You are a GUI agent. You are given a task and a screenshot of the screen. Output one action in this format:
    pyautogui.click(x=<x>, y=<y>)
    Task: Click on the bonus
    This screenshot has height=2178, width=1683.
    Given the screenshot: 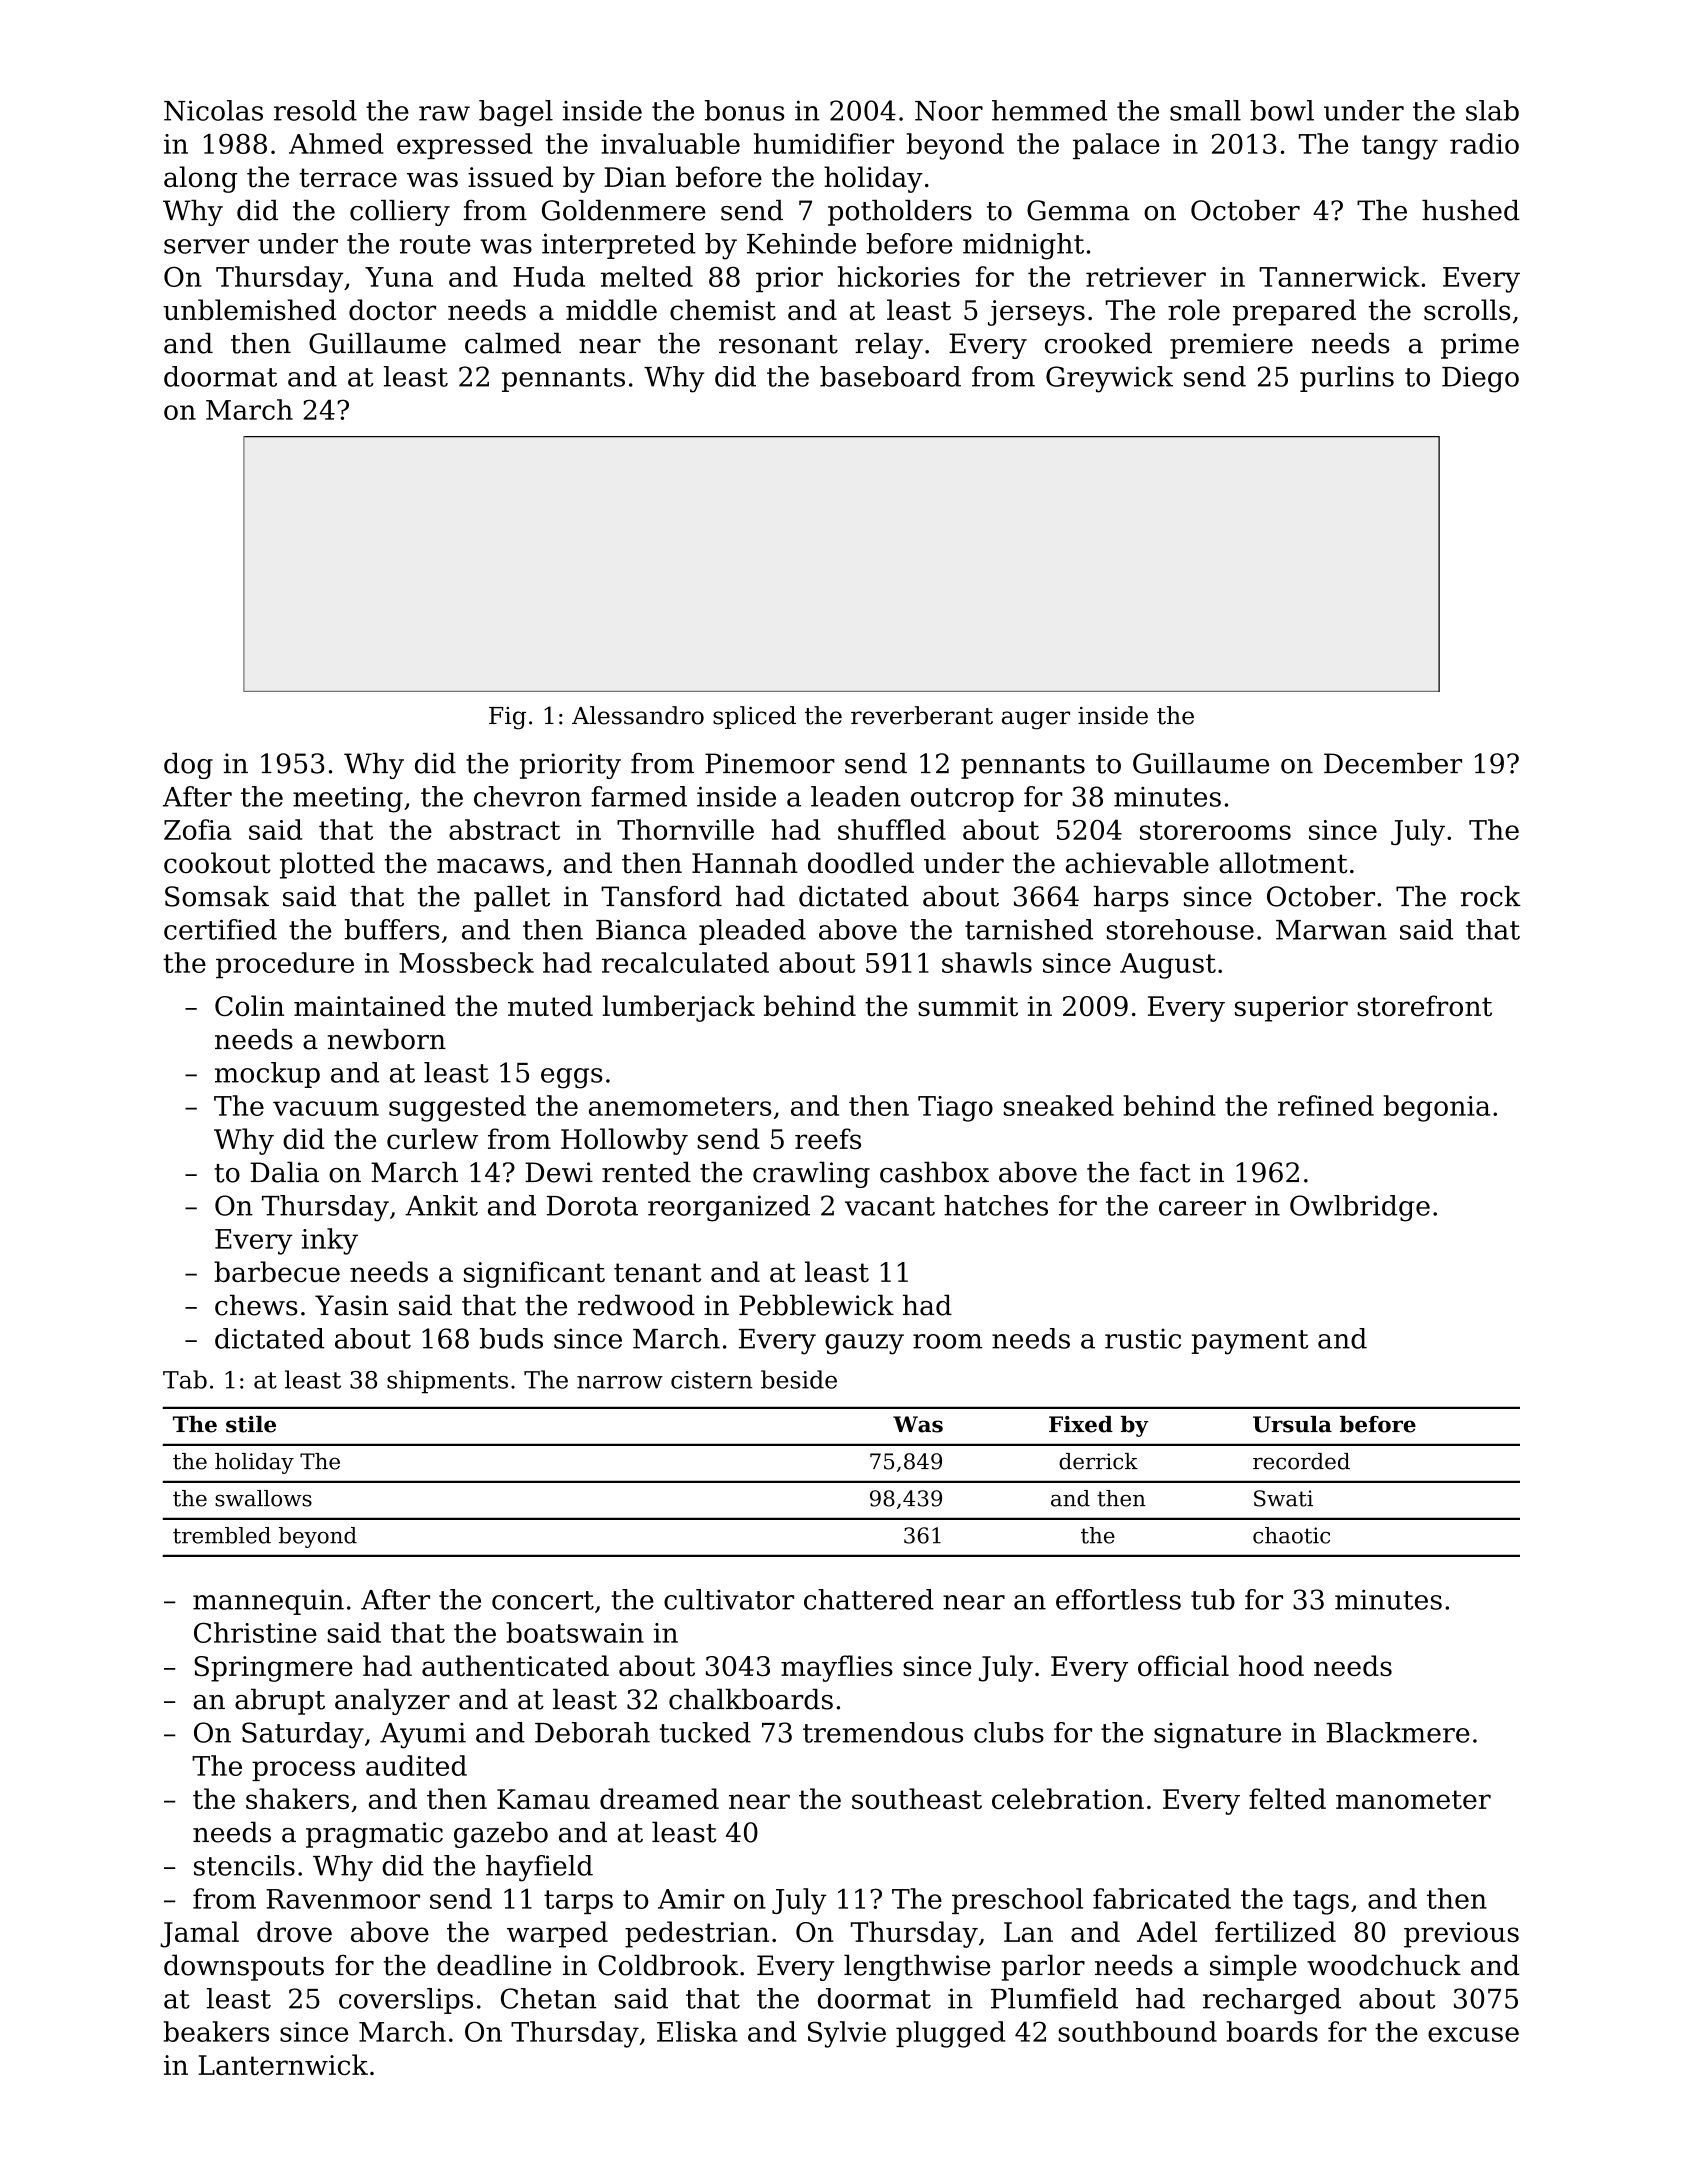 What is the action you would take?
    pyautogui.click(x=744, y=110)
